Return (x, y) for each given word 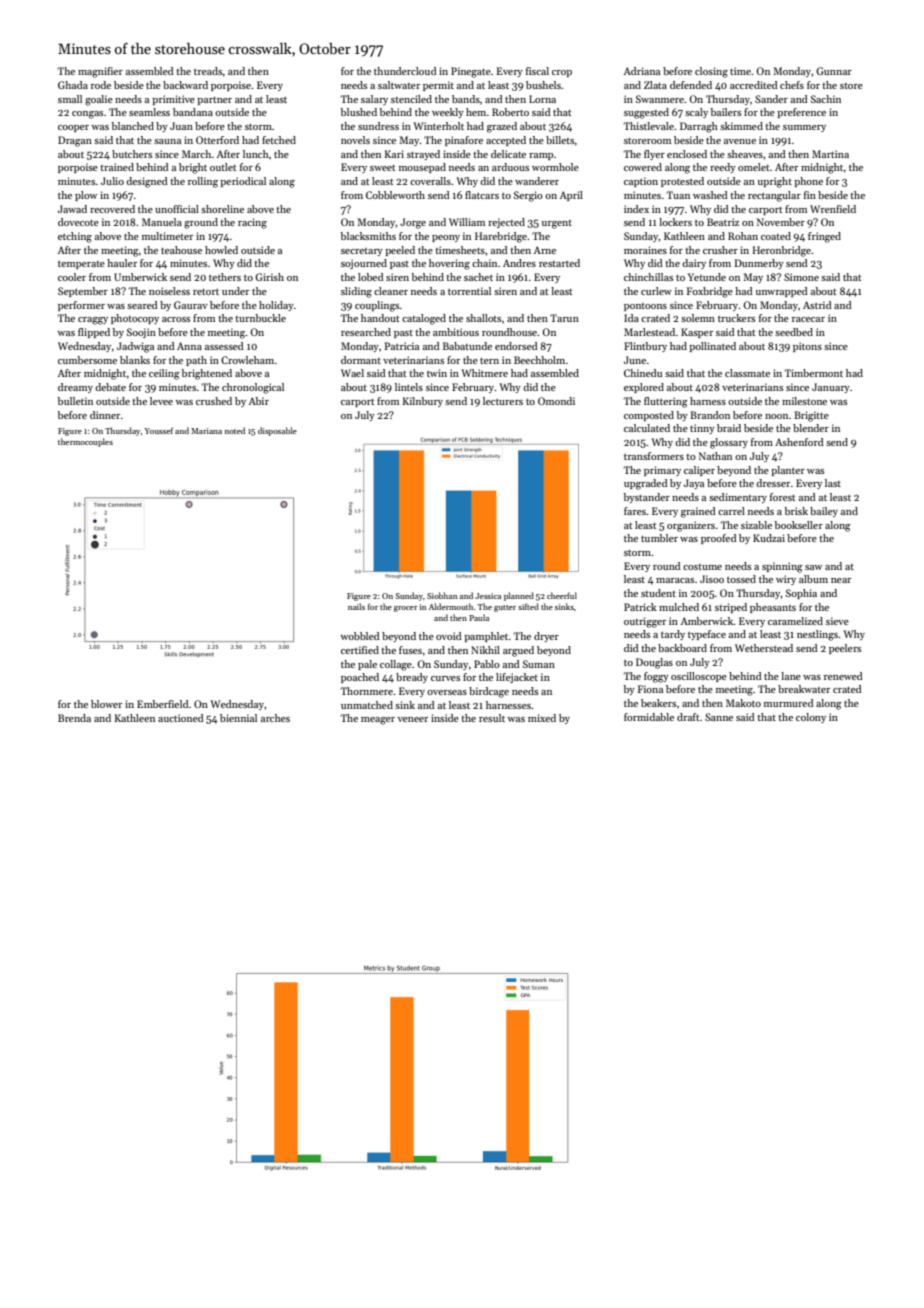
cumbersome (87, 360)
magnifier (100, 72)
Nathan (715, 456)
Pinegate (471, 72)
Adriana (642, 71)
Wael (352, 373)
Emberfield (163, 704)
